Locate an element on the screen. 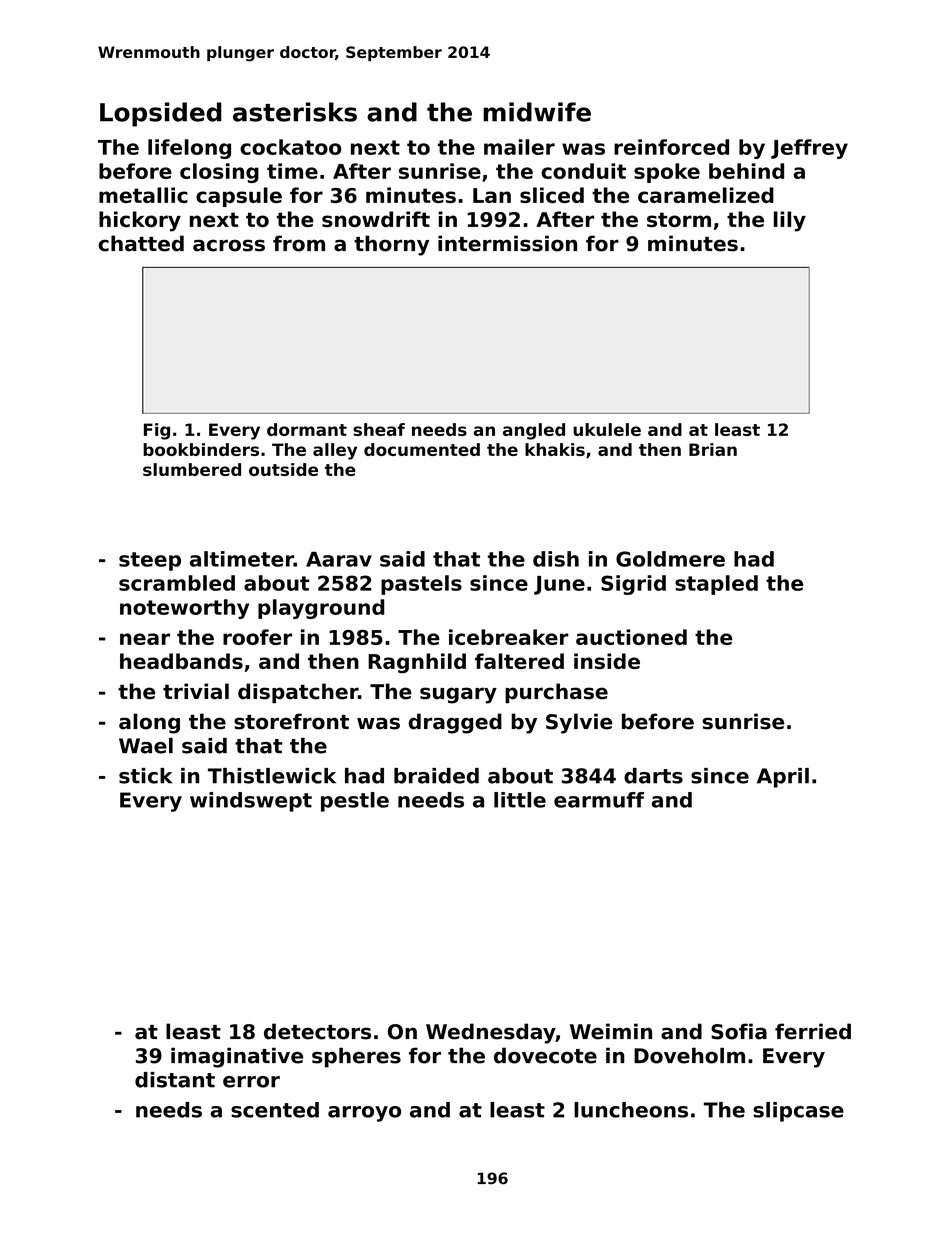 This screenshot has height=1233, width=952. April is located at coordinates (783, 778).
